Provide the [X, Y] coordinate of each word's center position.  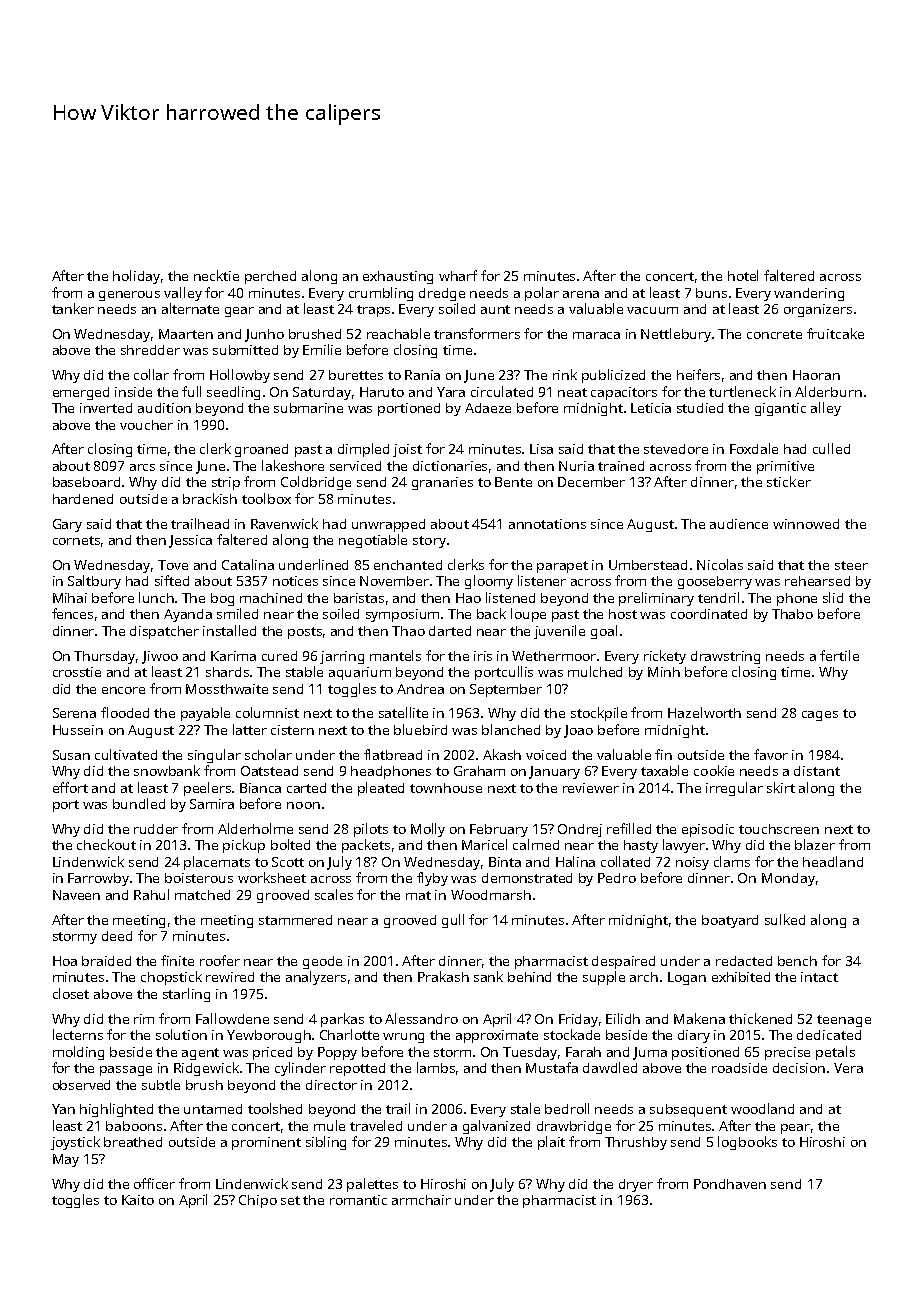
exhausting [398, 277]
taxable [664, 770]
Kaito [138, 1200]
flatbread [393, 754]
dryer [636, 1185]
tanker [73, 308]
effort [70, 787]
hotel [743, 275]
